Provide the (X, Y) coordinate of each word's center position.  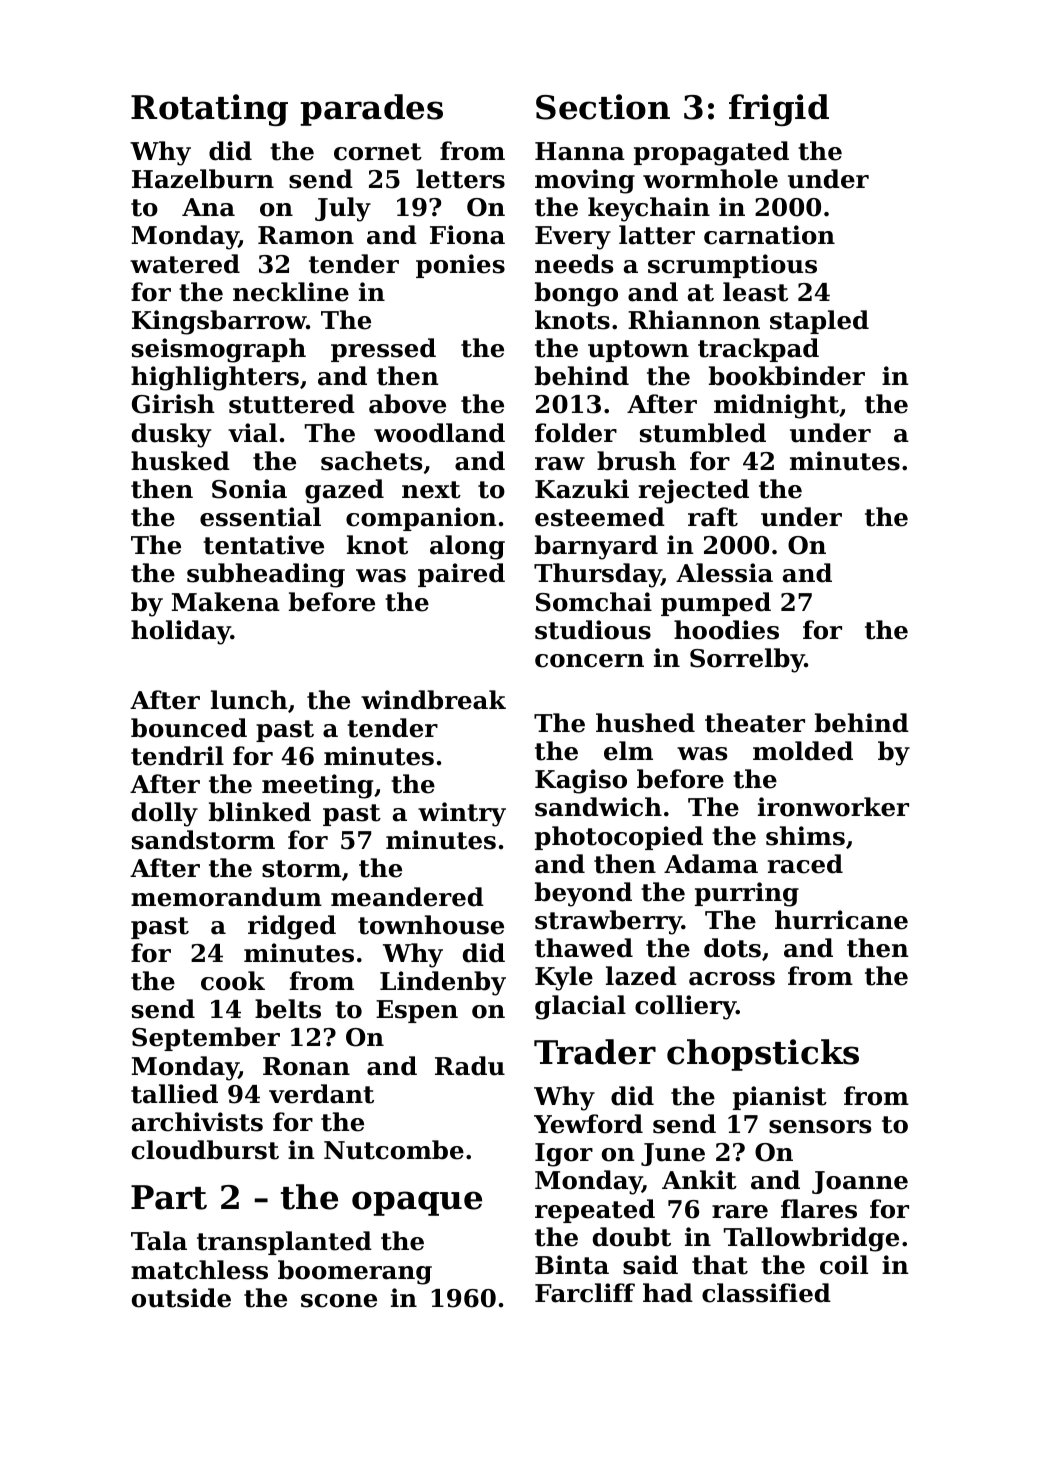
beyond (583, 894)
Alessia (724, 573)
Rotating (209, 110)
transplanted (284, 1243)
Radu (470, 1066)
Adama (711, 864)
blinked (260, 812)
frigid (779, 110)
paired (461, 575)
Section (603, 107)
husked (180, 461)
